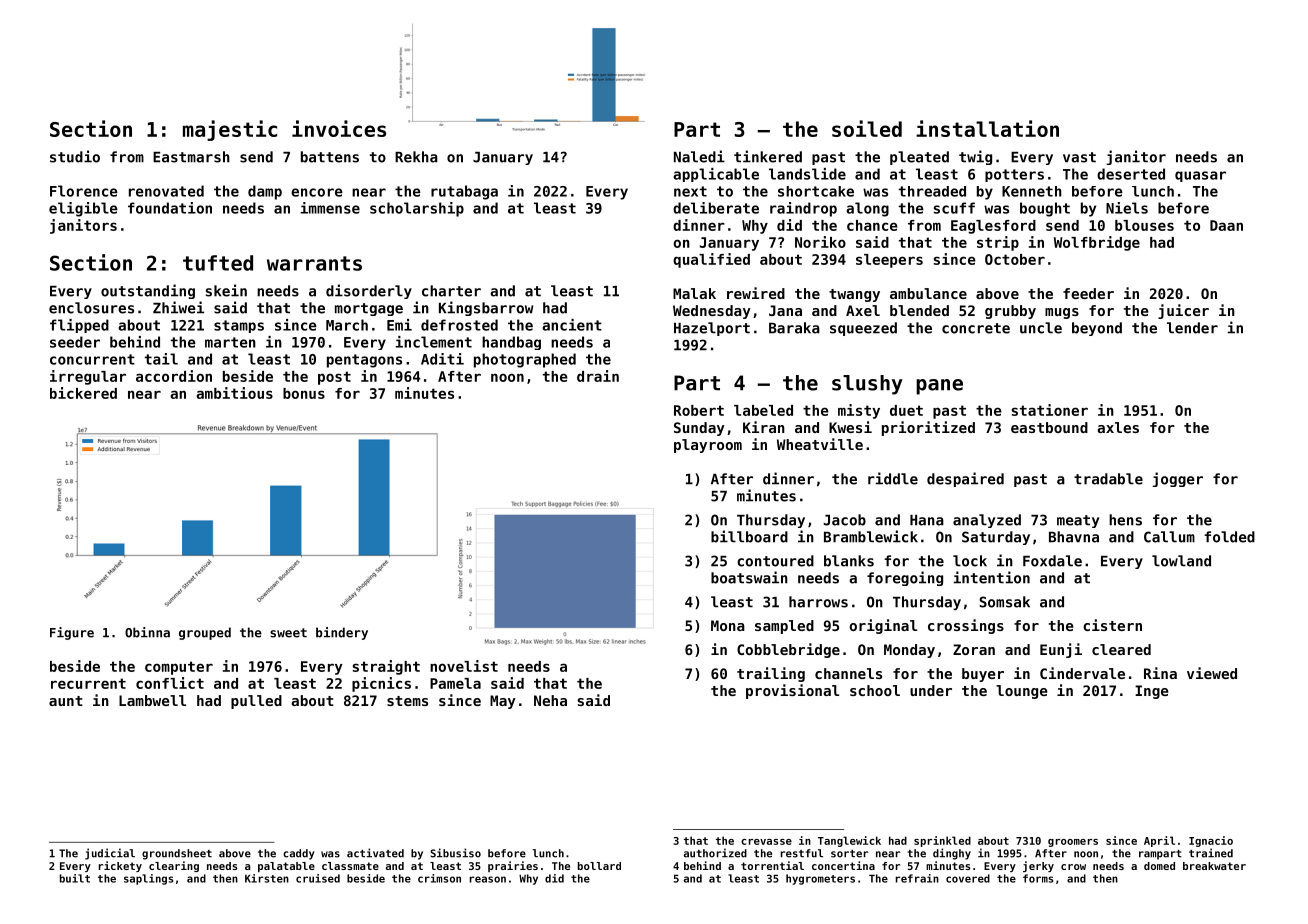 The image size is (1308, 924). Describe the element at coordinates (288, 633) in the page. I see `sweet` at that location.
